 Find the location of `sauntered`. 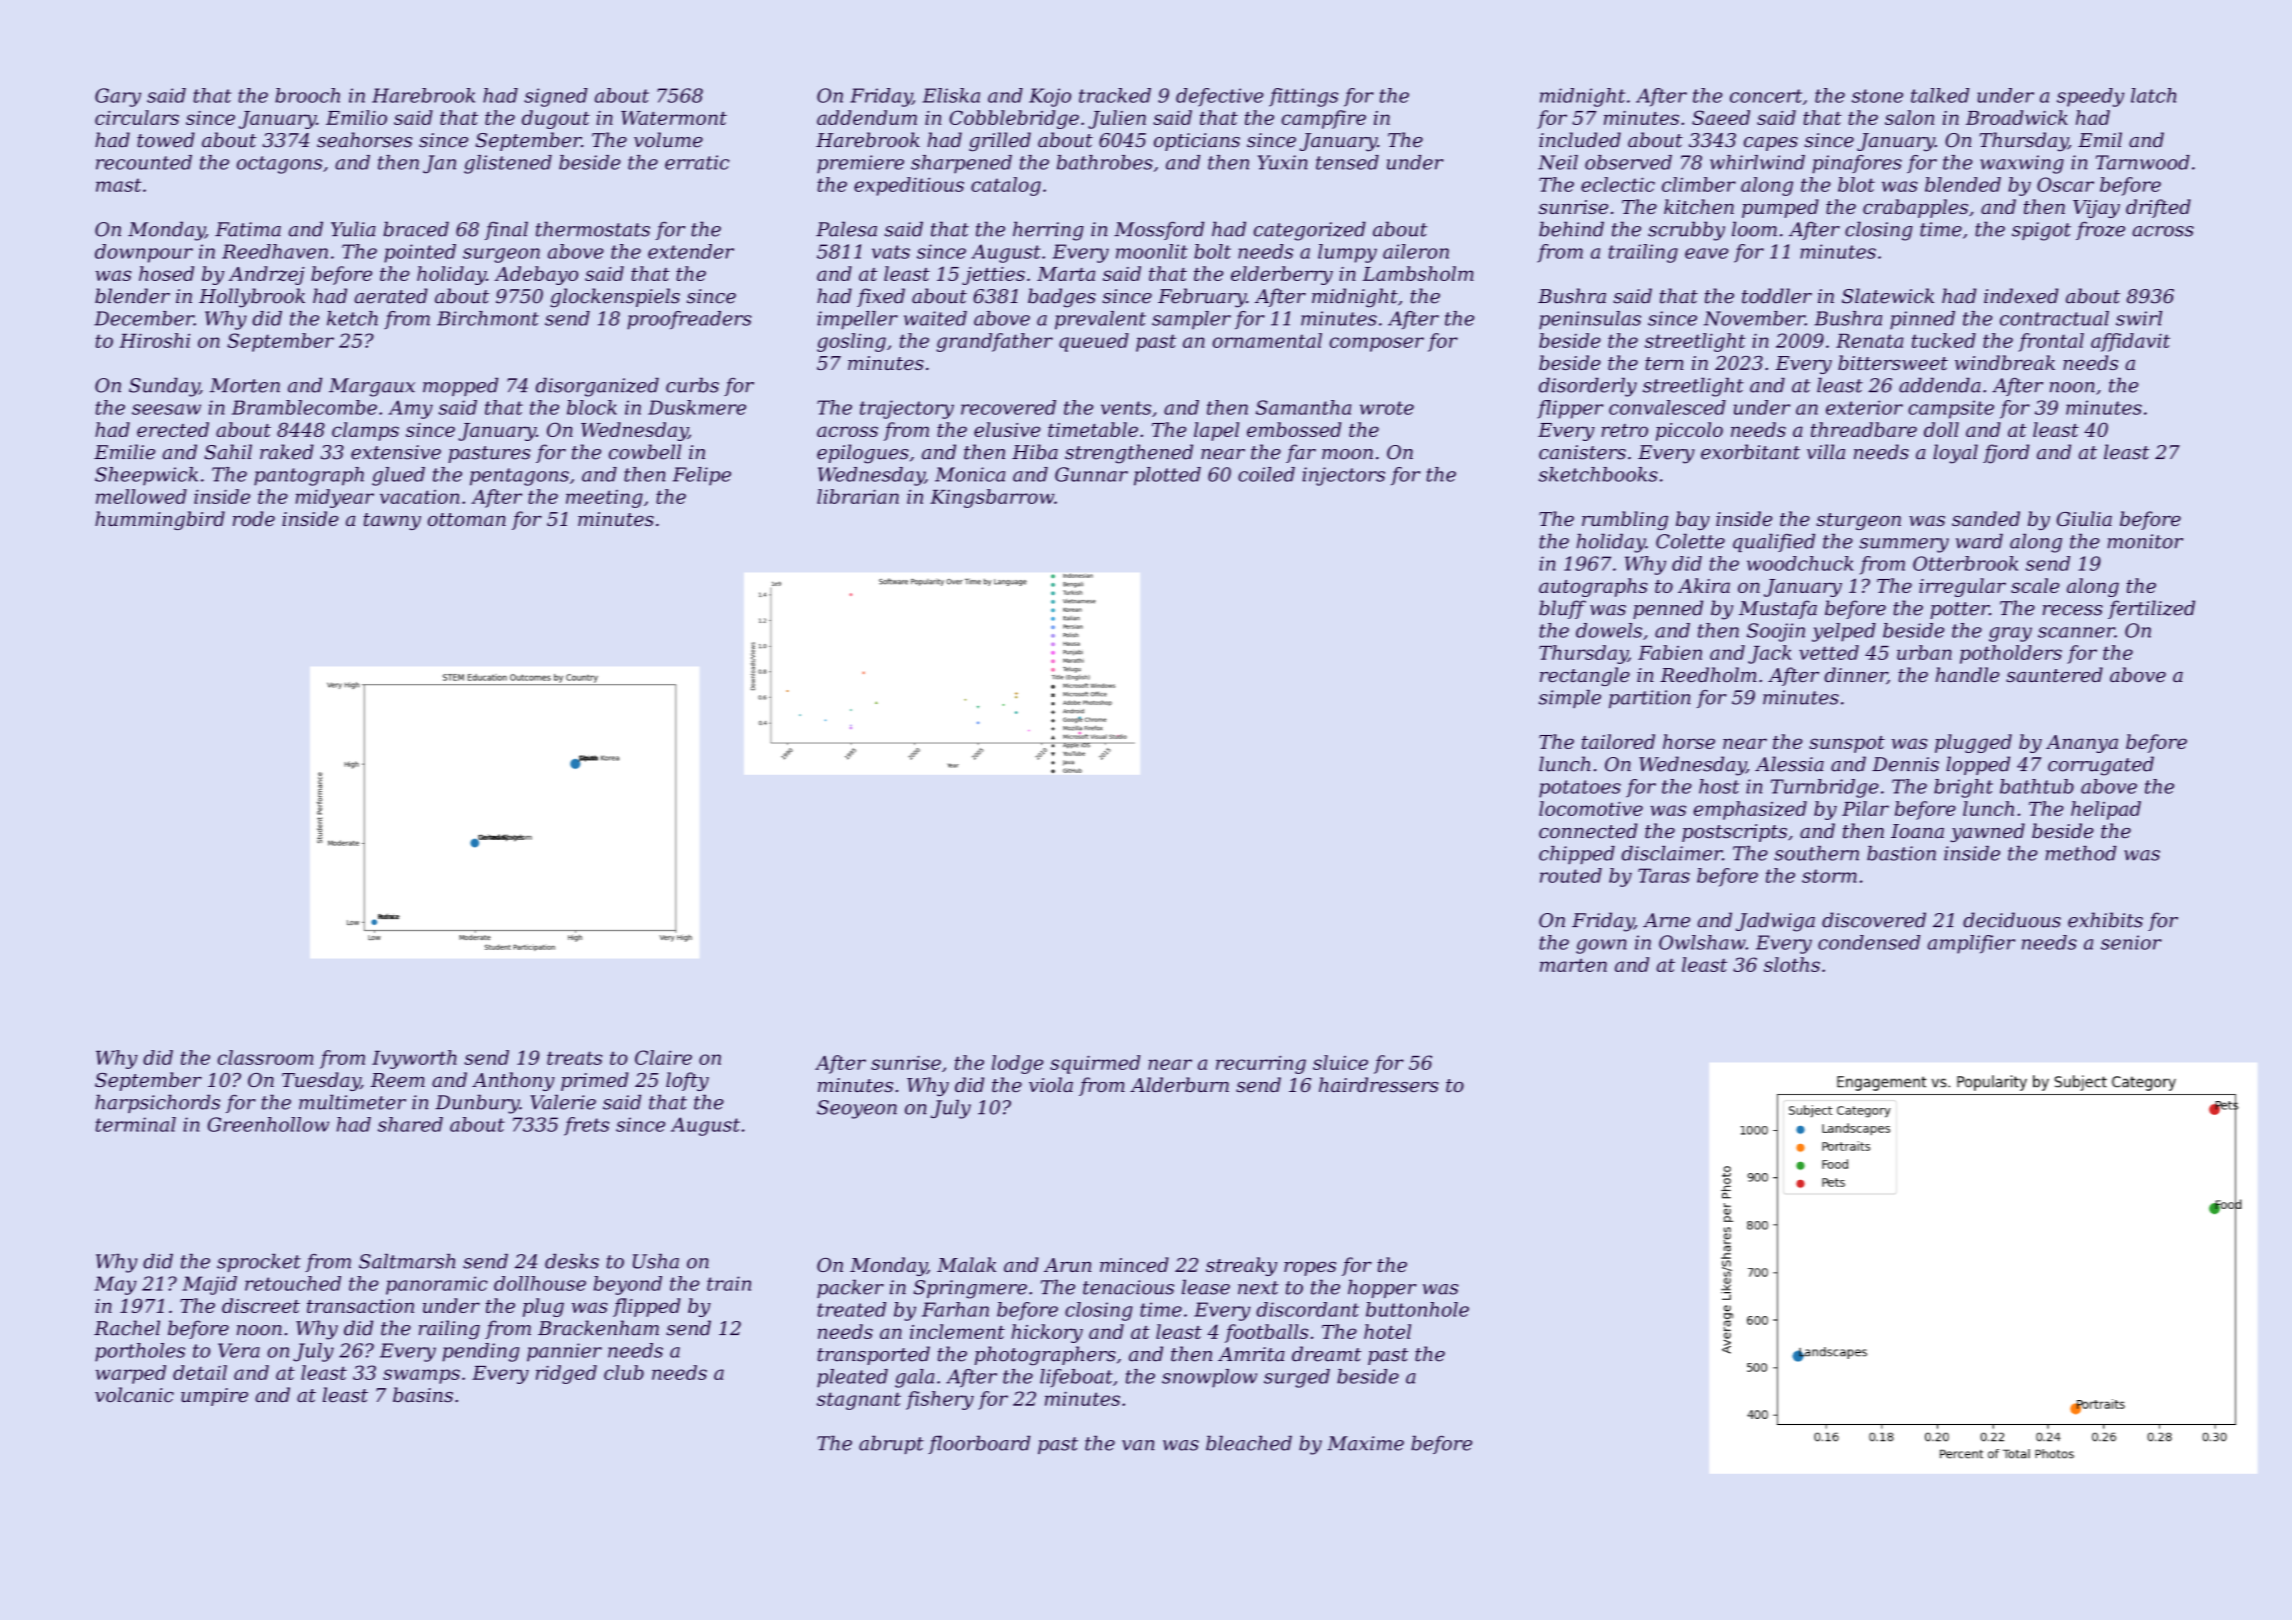

sauntered is located at coordinates (2054, 674).
